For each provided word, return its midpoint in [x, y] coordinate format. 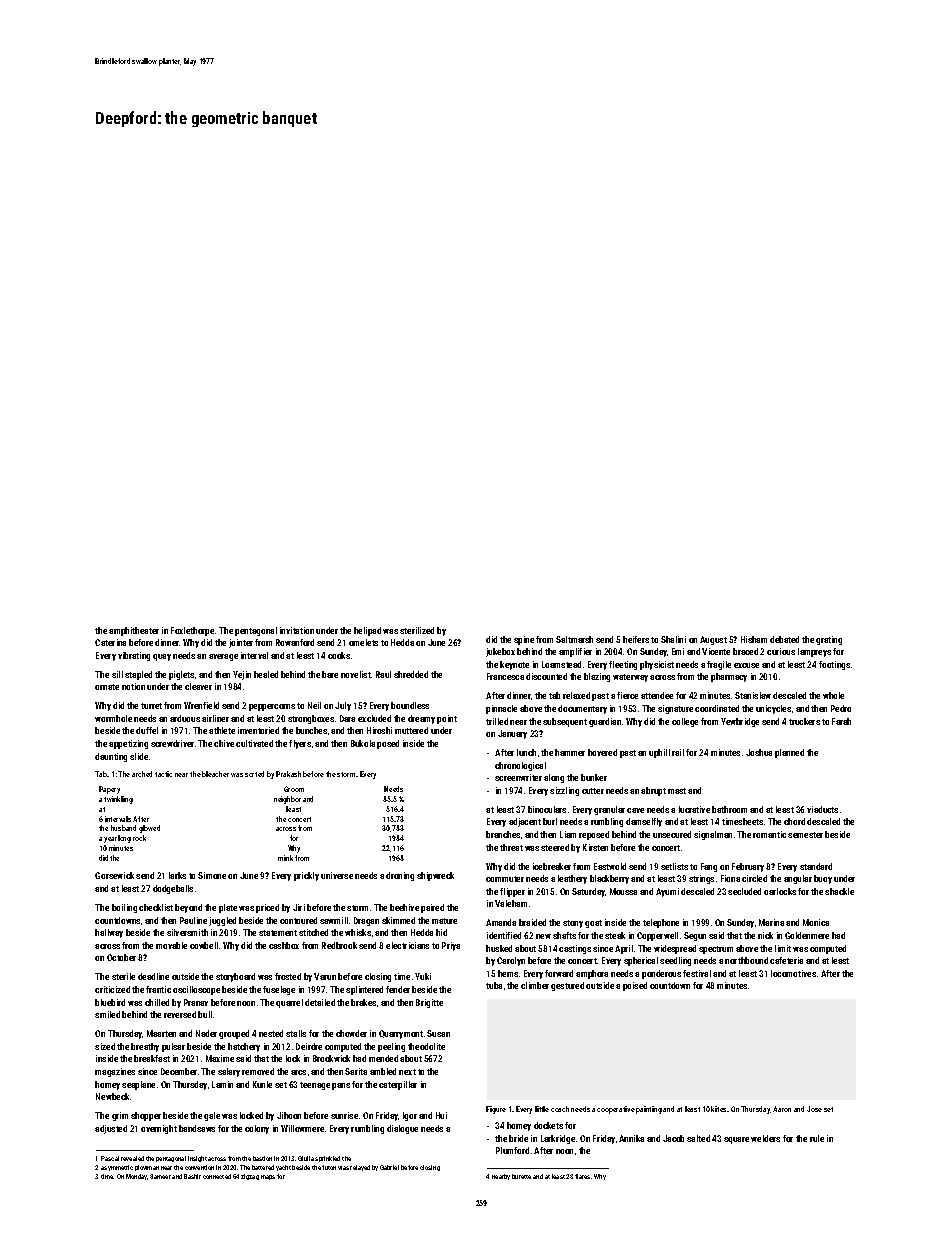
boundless [410, 705]
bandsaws [197, 1128]
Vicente [716, 651]
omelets [363, 642]
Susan [438, 1033]
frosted [288, 976]
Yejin [242, 675]
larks [177, 875]
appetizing [128, 744]
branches [503, 834]
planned [789, 753]
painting [649, 1110]
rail [678, 752]
